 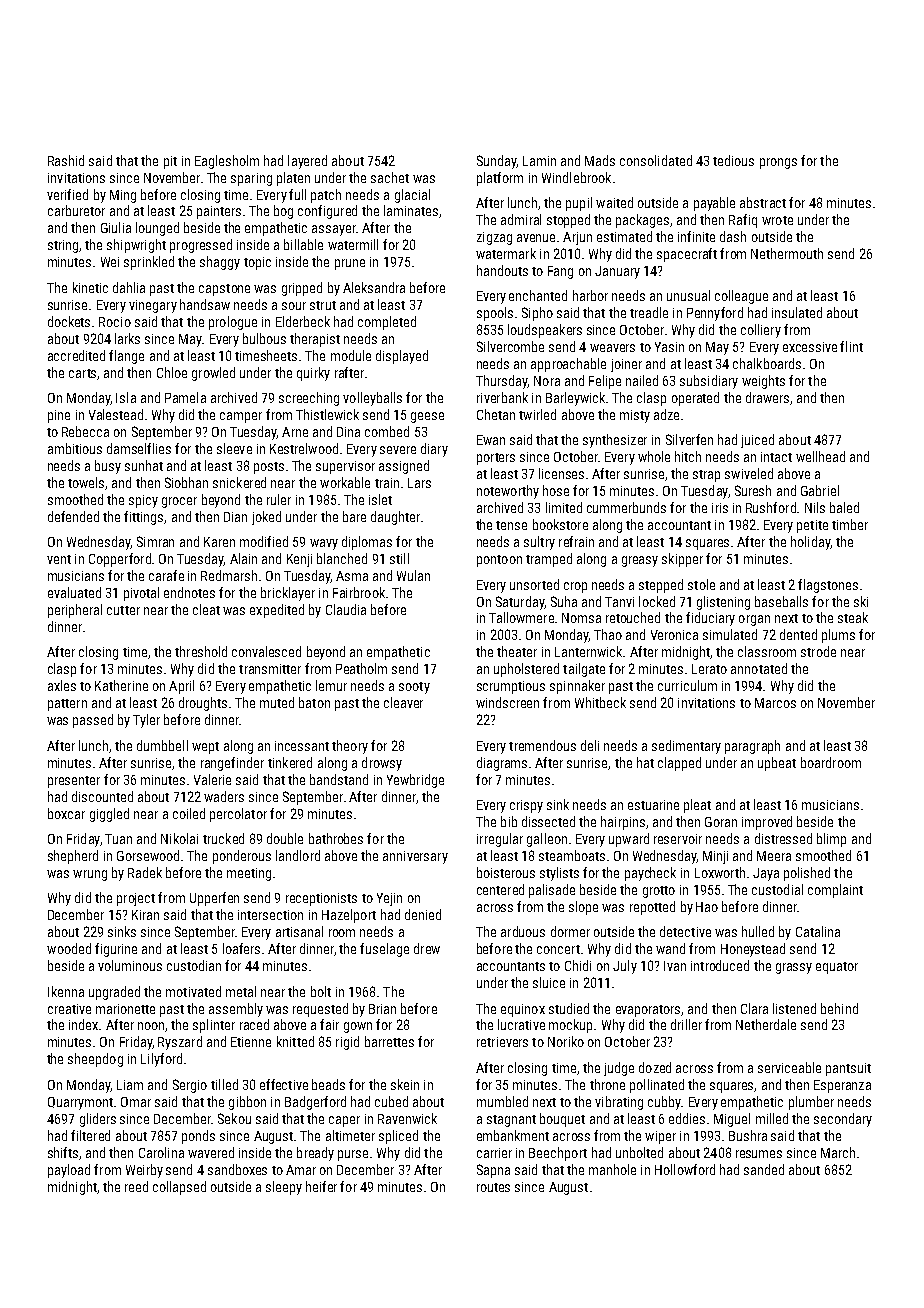 I want to click on denied, so click(x=423, y=914).
